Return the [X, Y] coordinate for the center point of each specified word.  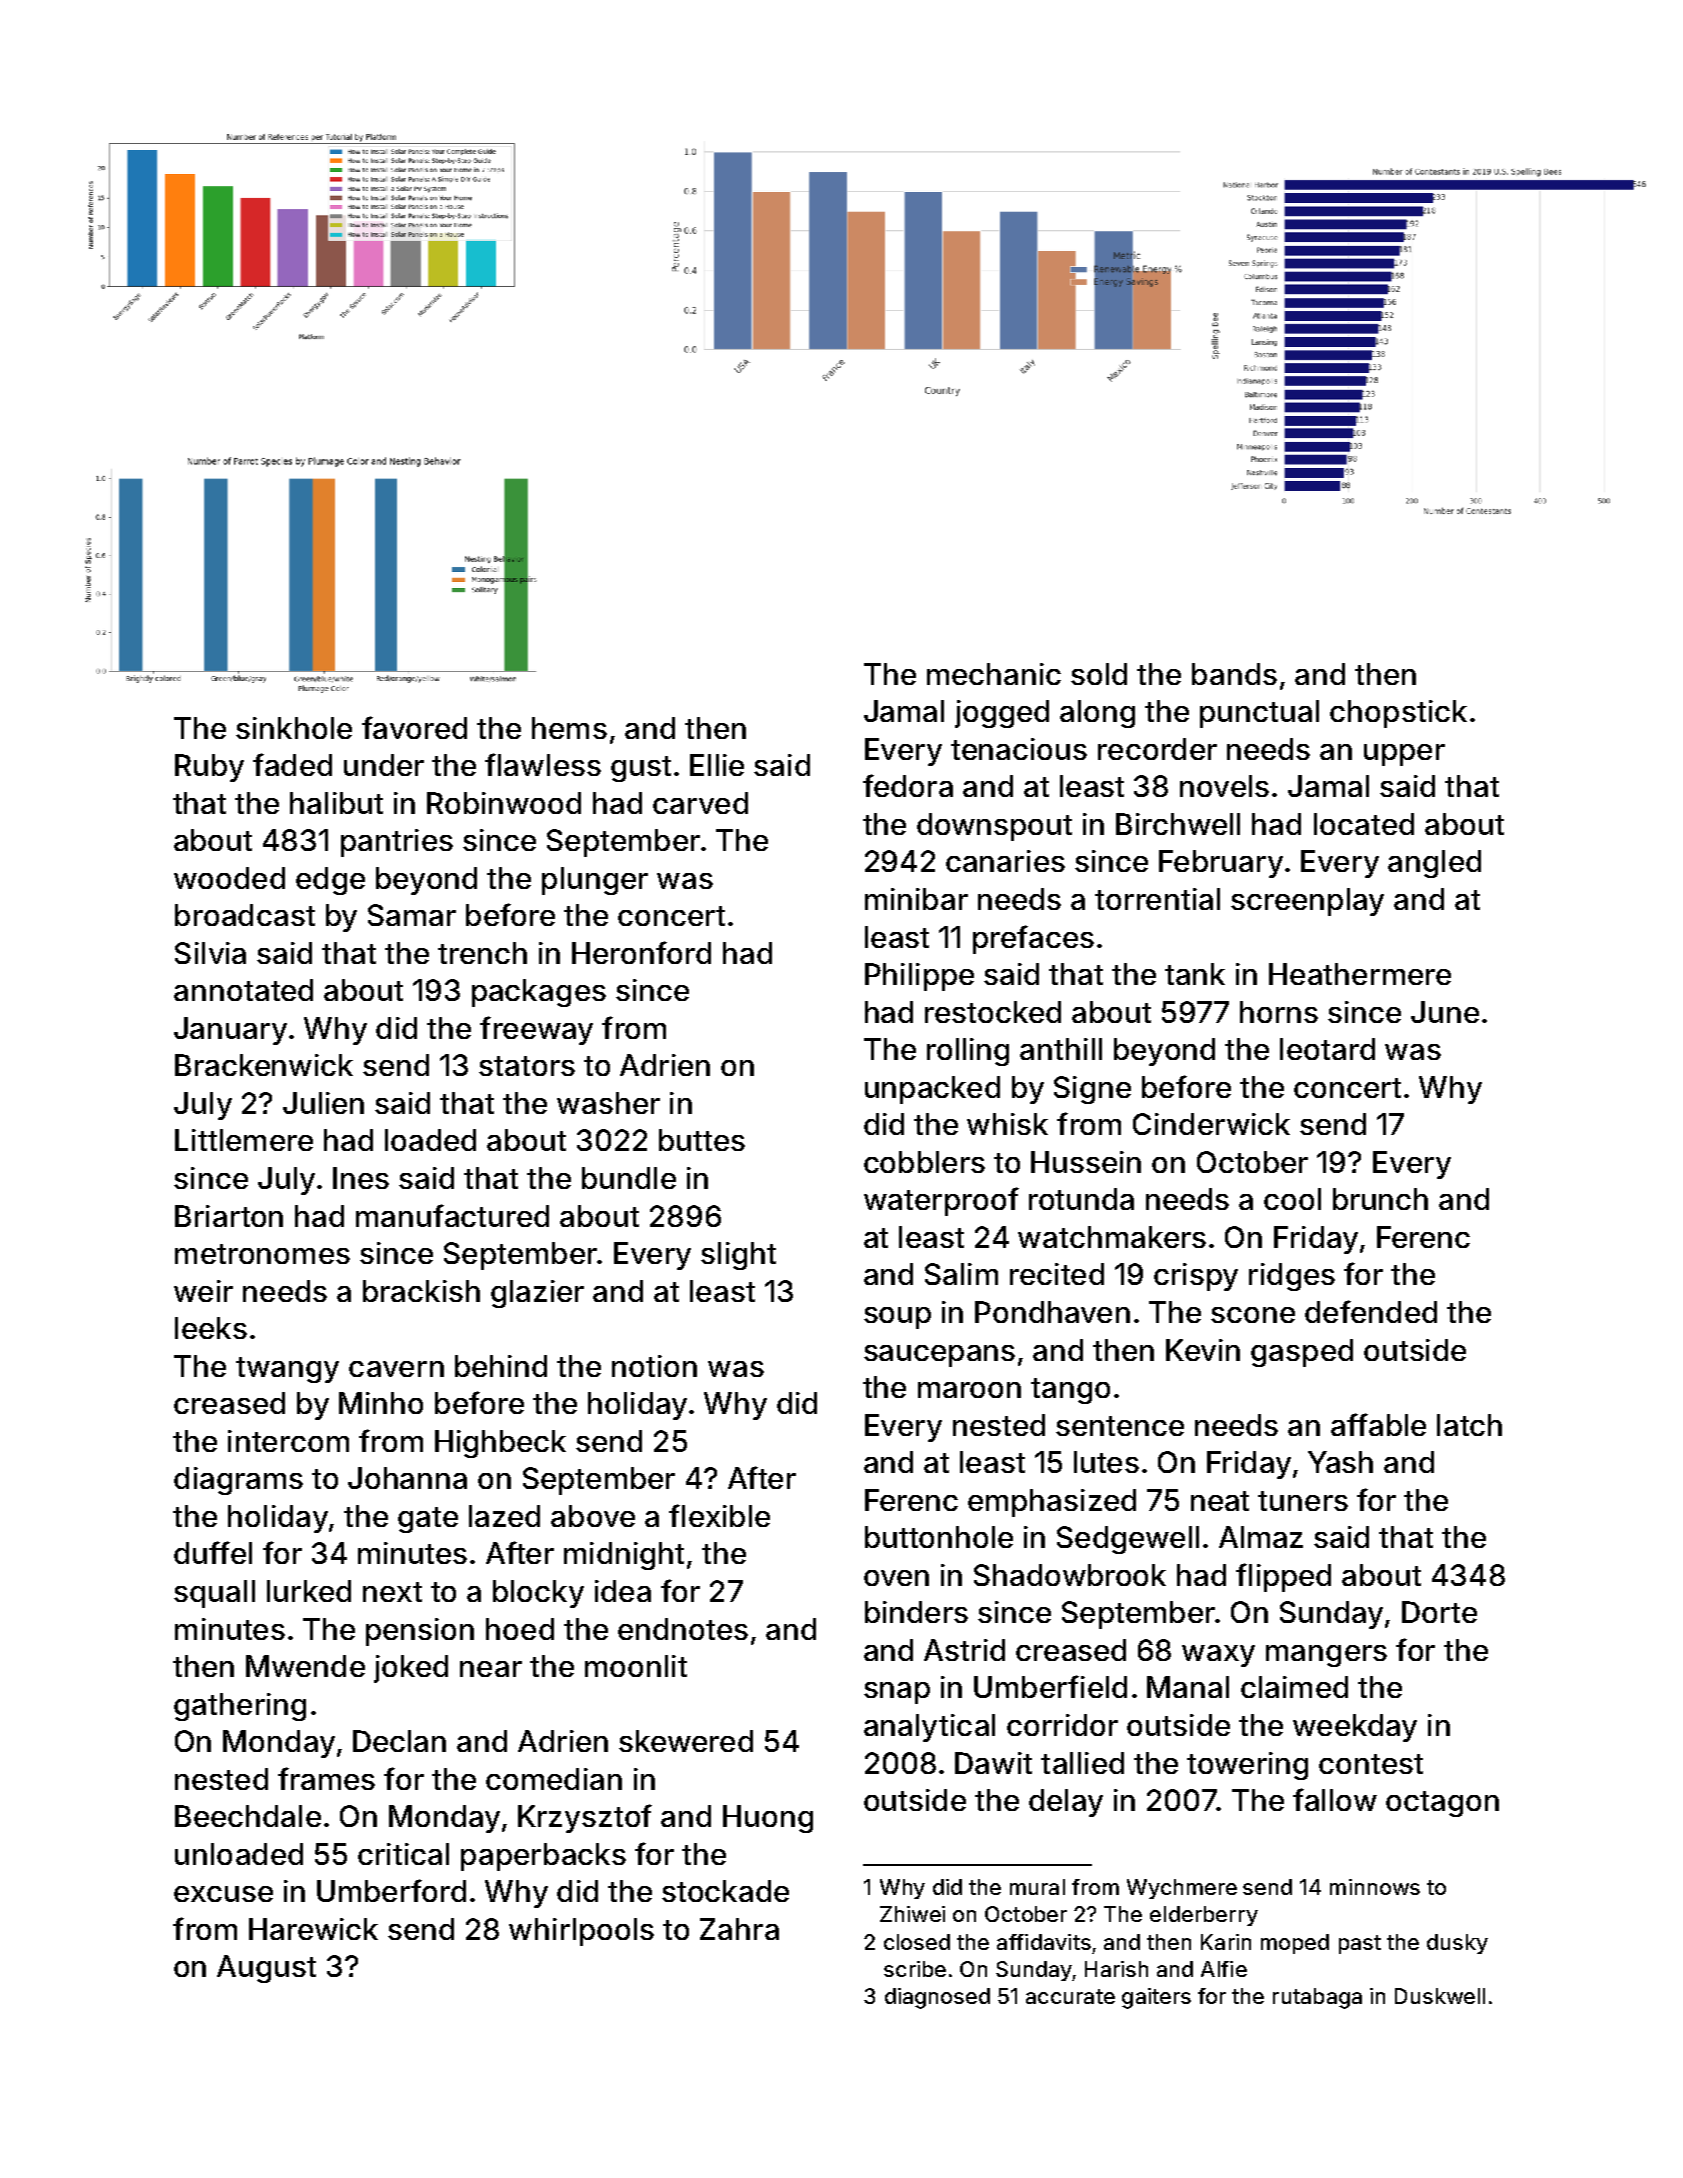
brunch [1380, 1199]
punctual [1259, 714]
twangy [287, 1370]
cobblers [924, 1162]
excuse [223, 1894]
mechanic [994, 674]
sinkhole [294, 728]
